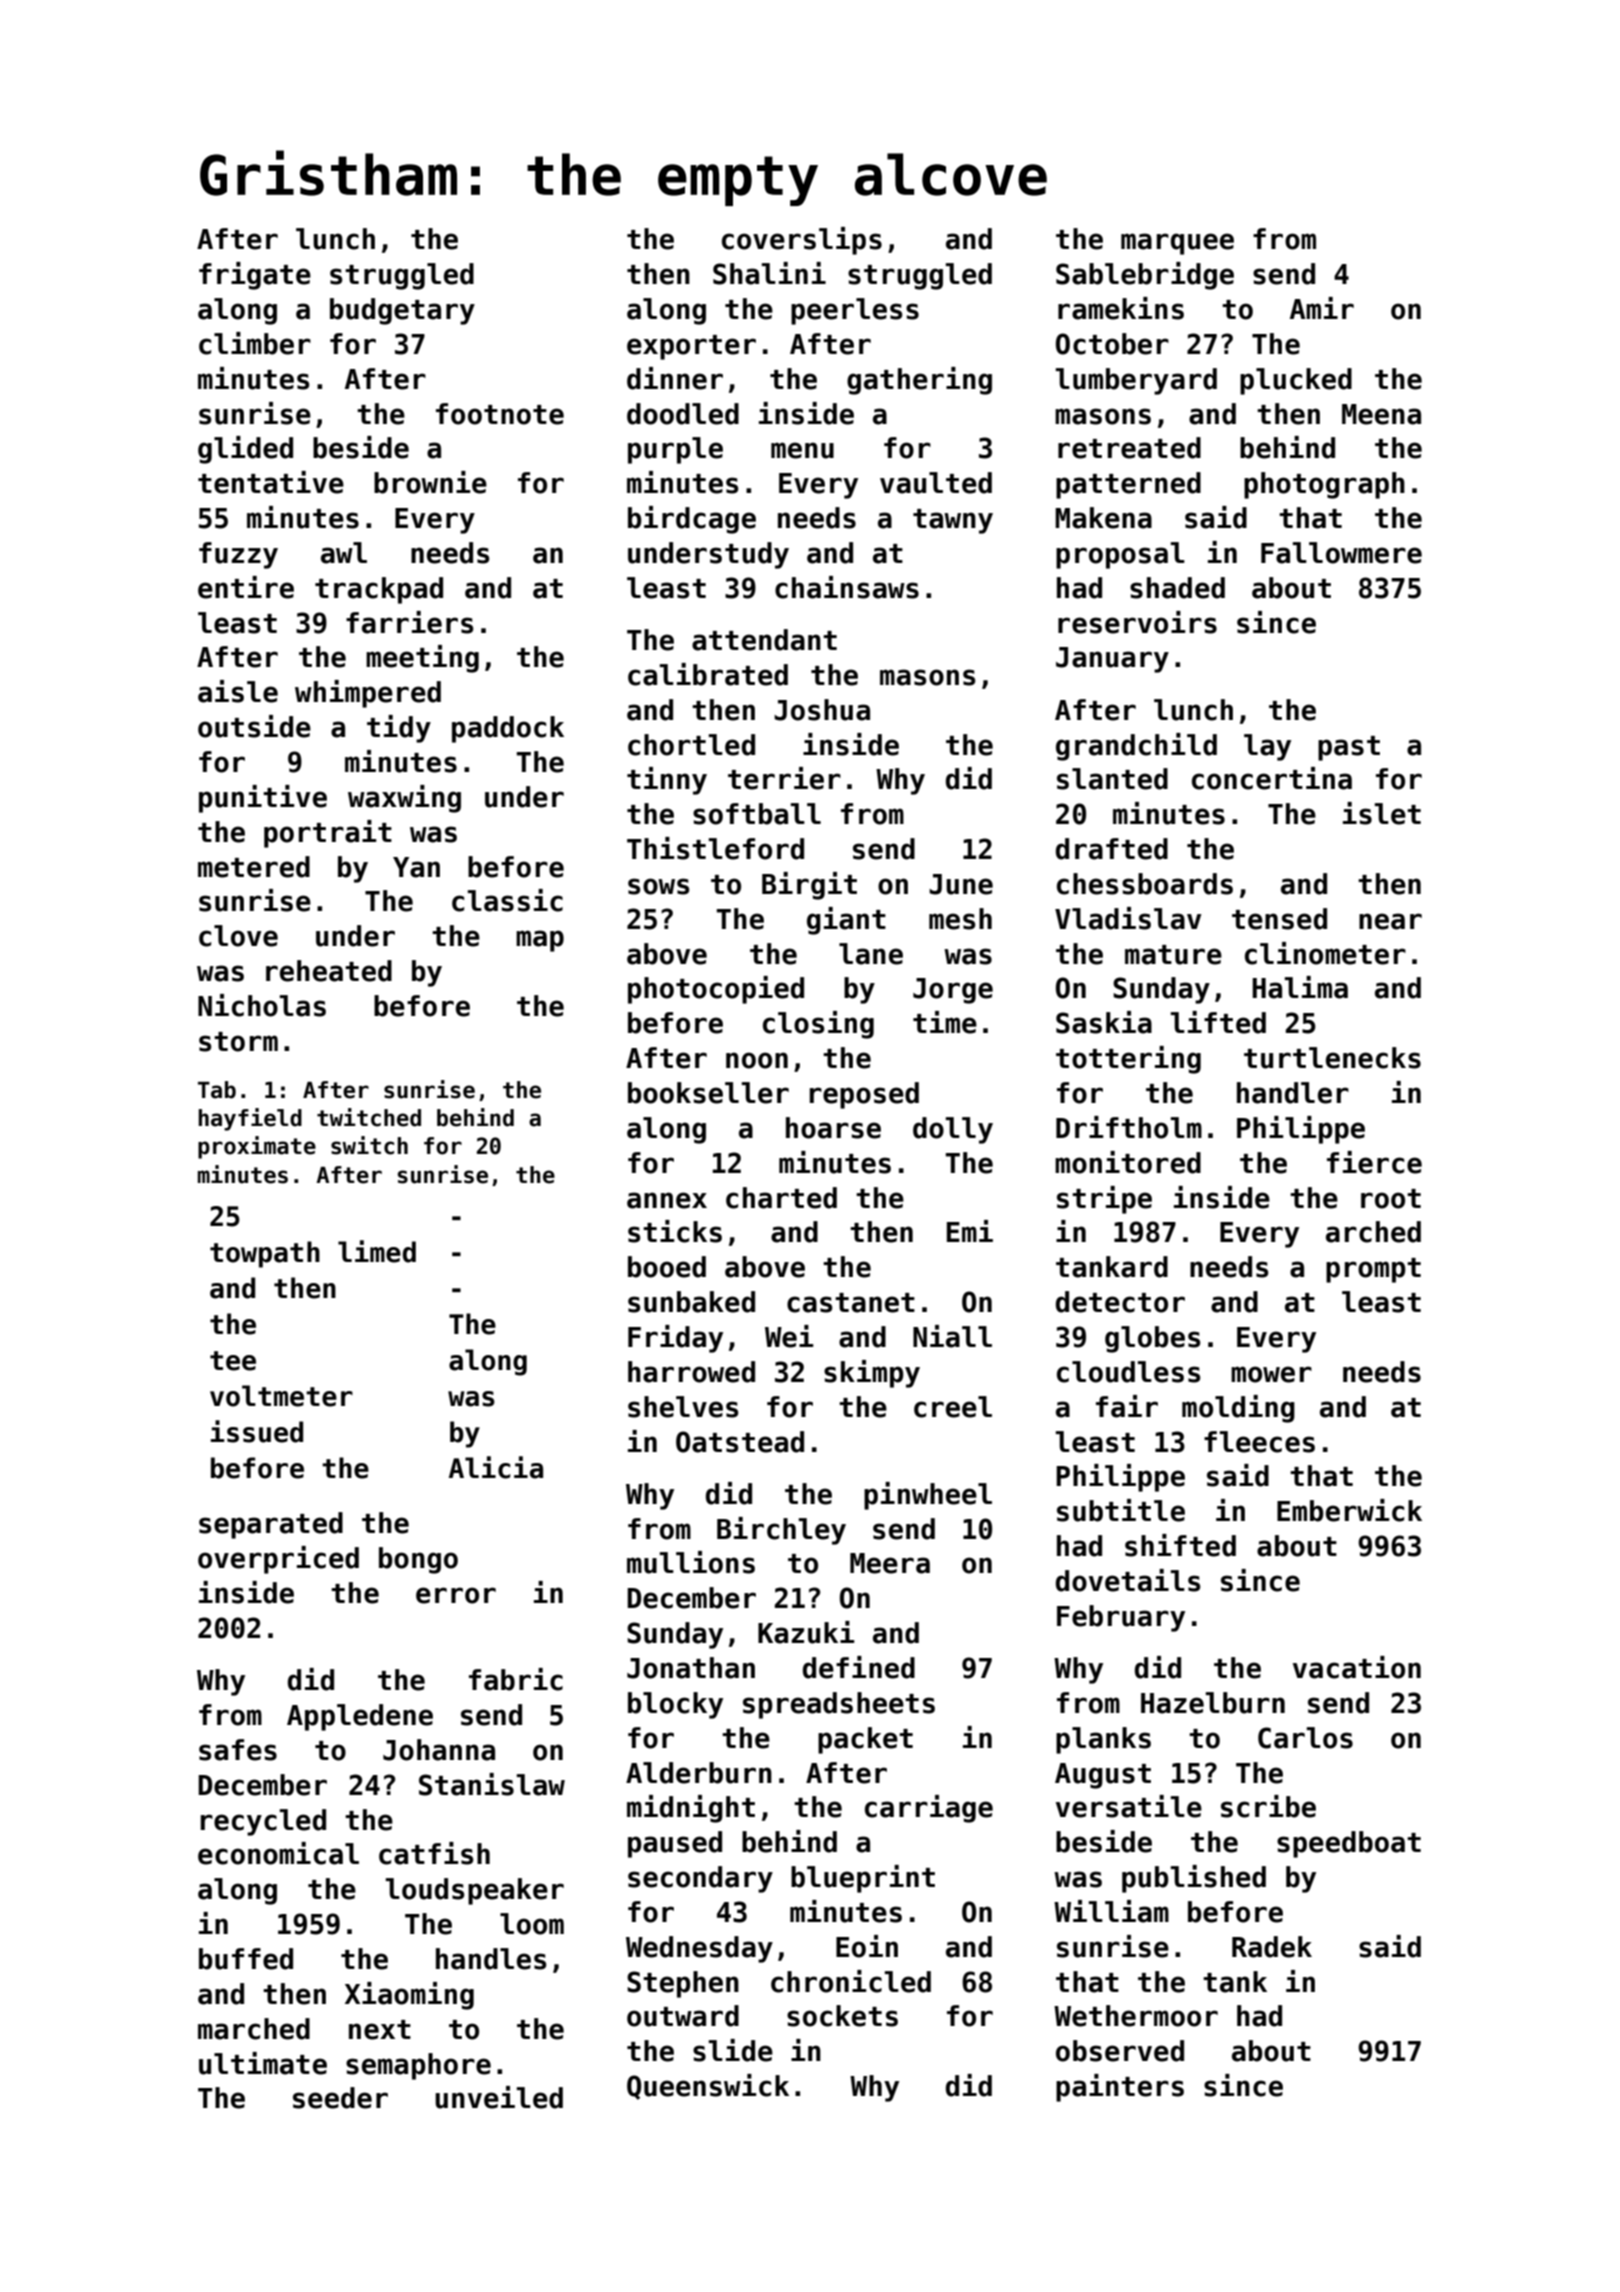 This screenshot has width=1620, height=2292. Describe the element at coordinates (1120, 2088) in the screenshot. I see `painters` at that location.
